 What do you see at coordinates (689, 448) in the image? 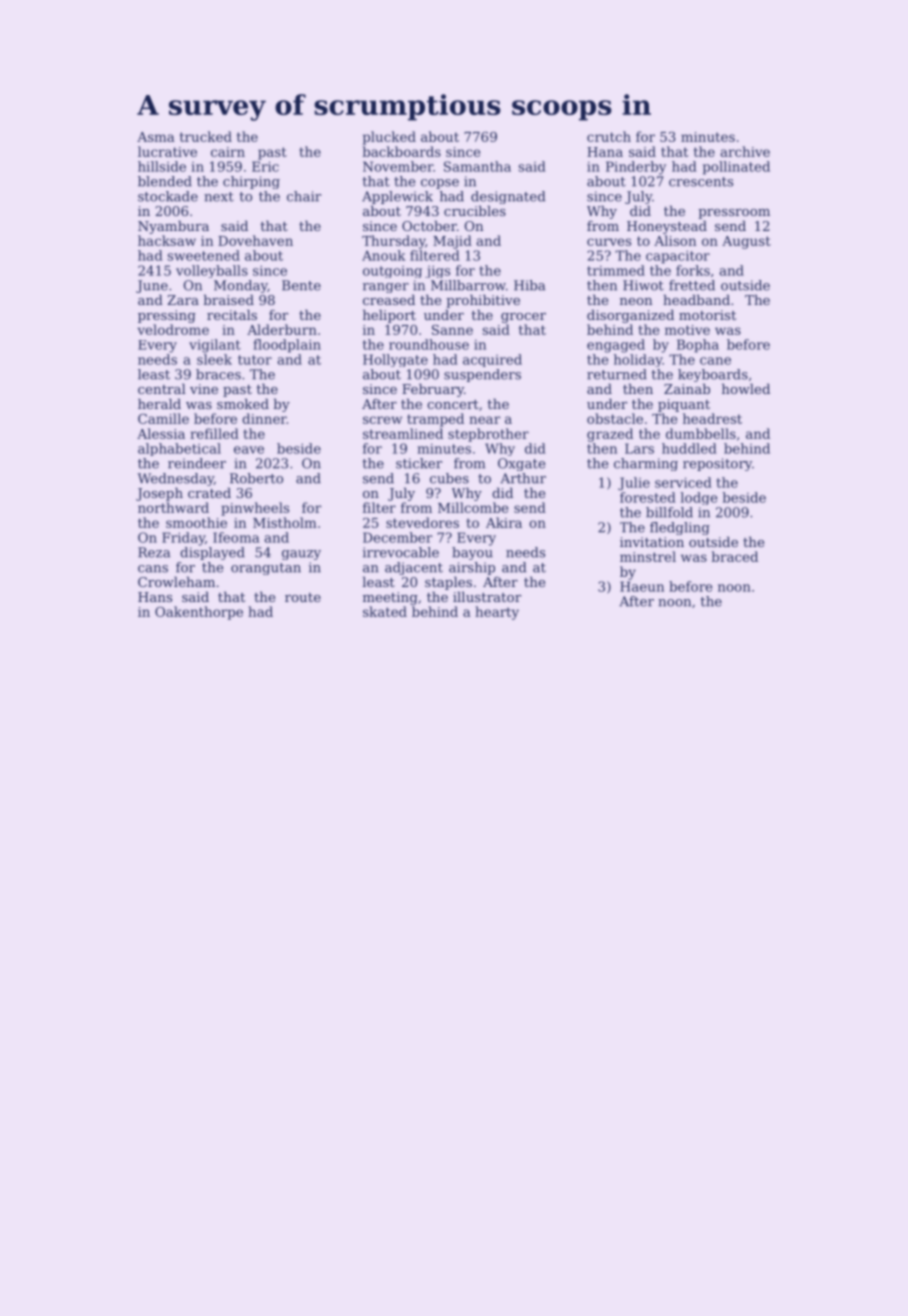
I see `huddled` at bounding box center [689, 448].
